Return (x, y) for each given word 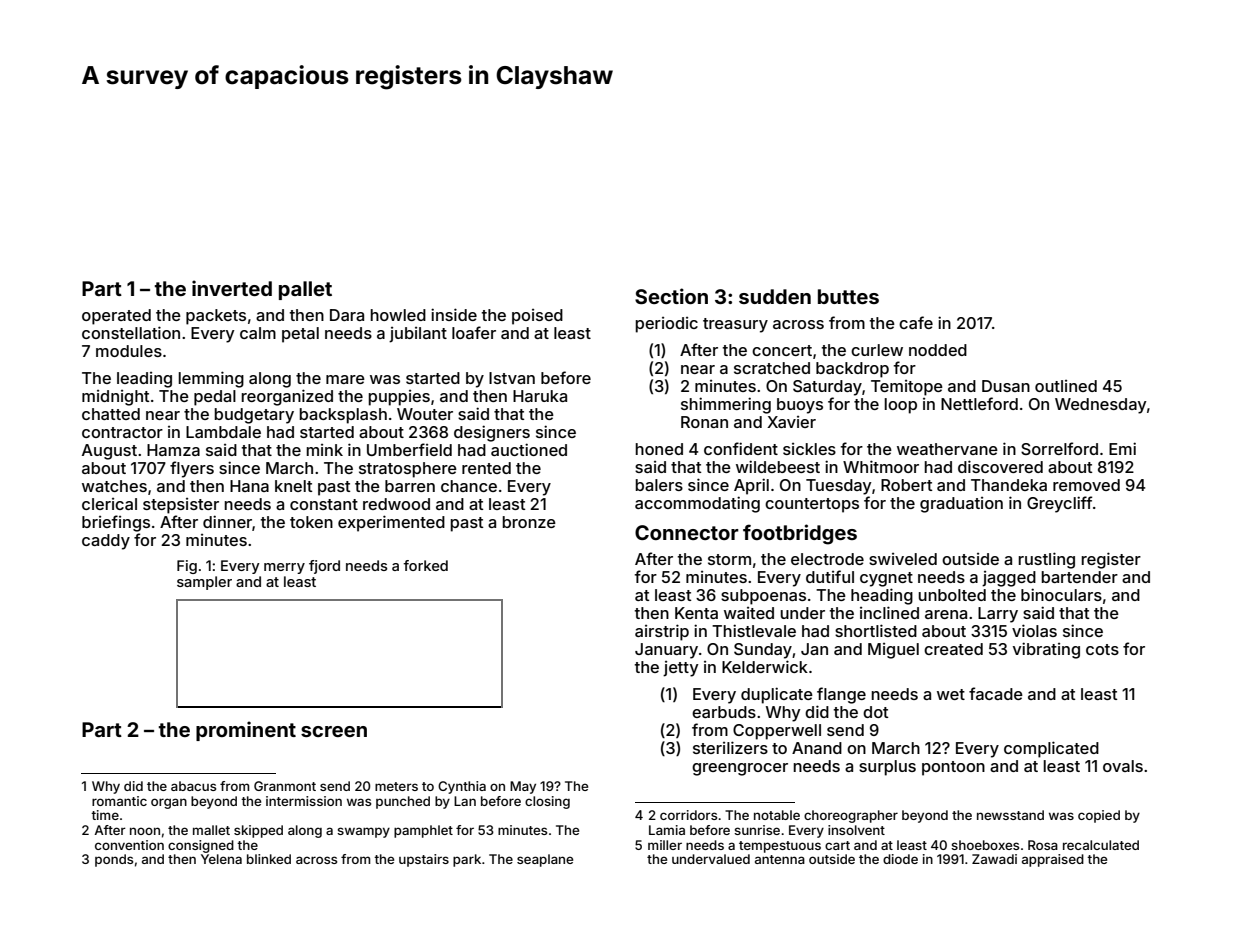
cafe (916, 322)
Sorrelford (1059, 448)
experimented (391, 523)
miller (665, 845)
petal (300, 335)
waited (749, 613)
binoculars (1061, 594)
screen (334, 731)
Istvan (512, 378)
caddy (106, 542)
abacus (193, 786)
